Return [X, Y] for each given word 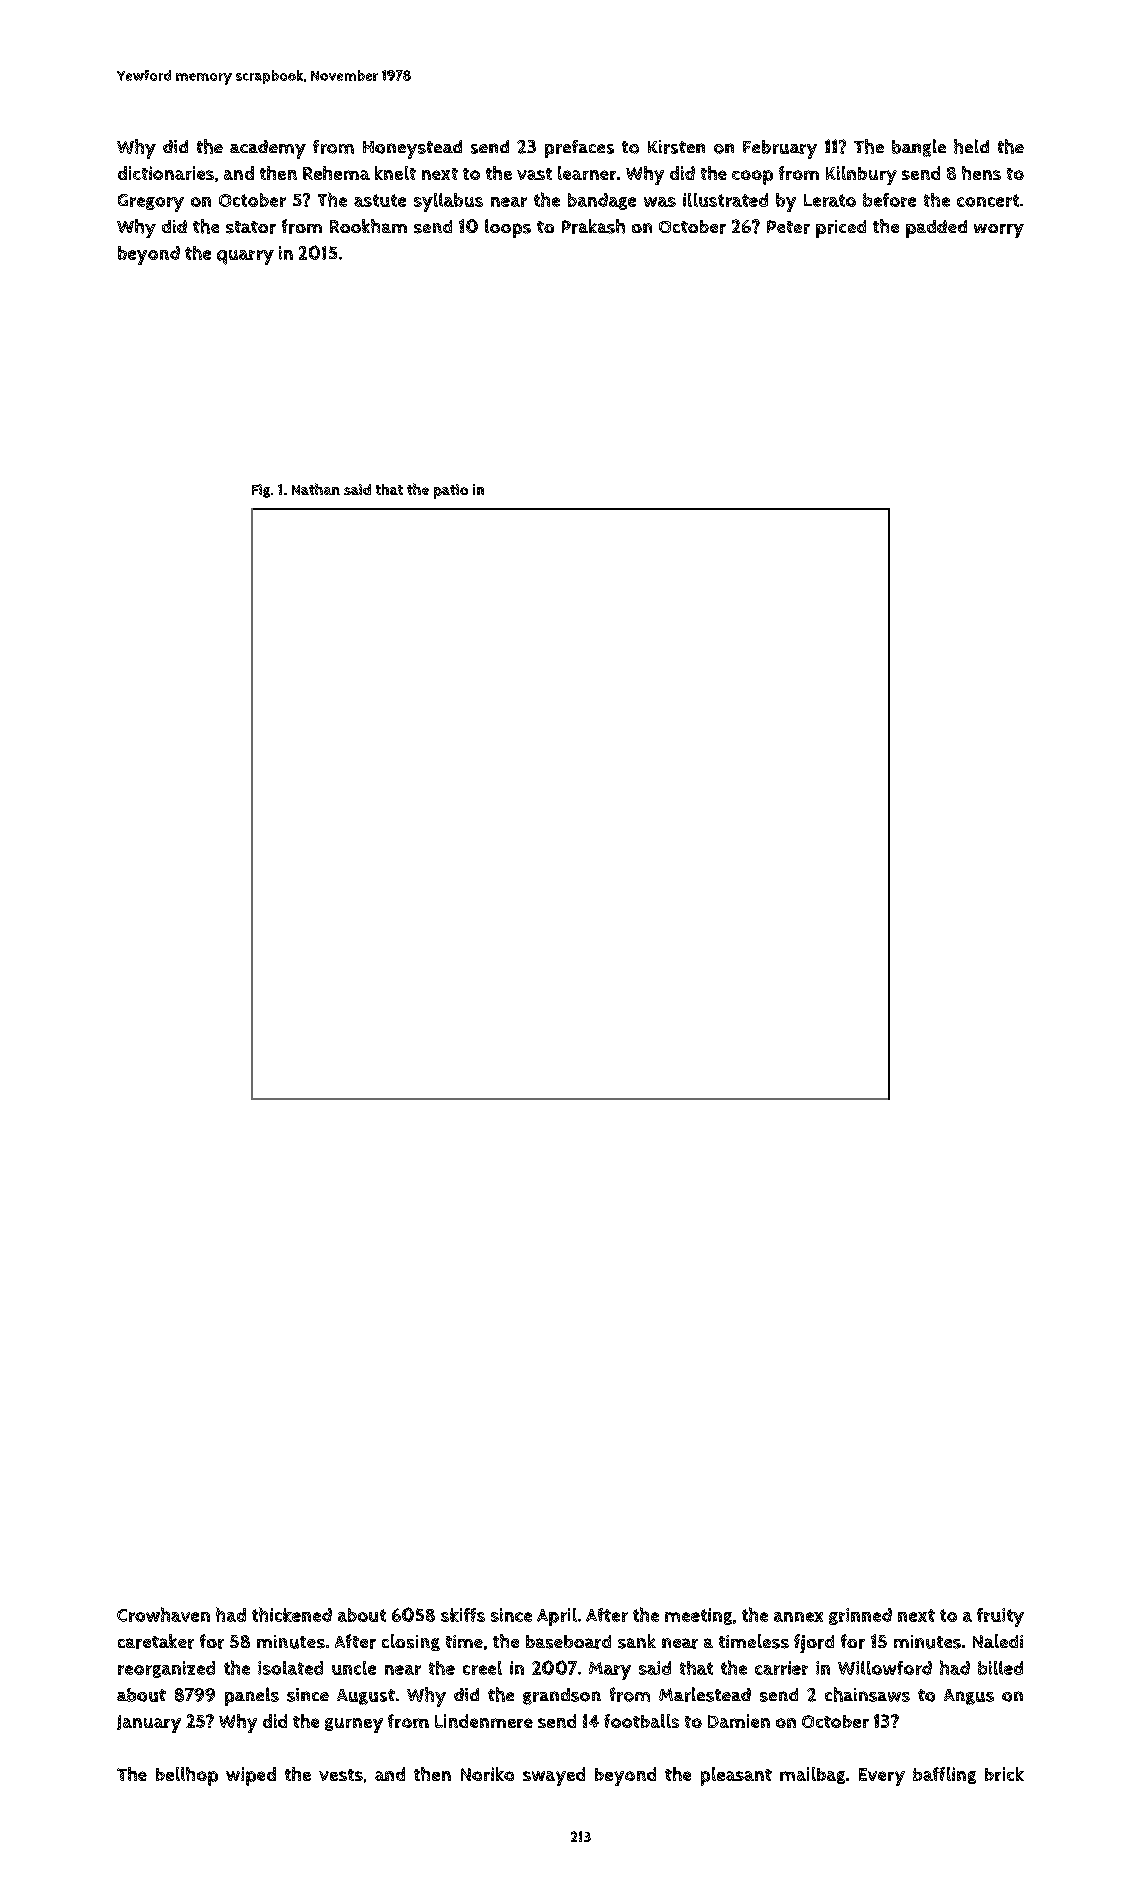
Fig [261, 491]
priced [841, 229]
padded [936, 229]
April [557, 1617]
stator [251, 227]
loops [508, 228]
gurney [354, 1725]
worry [999, 231]
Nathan [316, 489]
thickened [292, 1614]
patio [451, 491]
